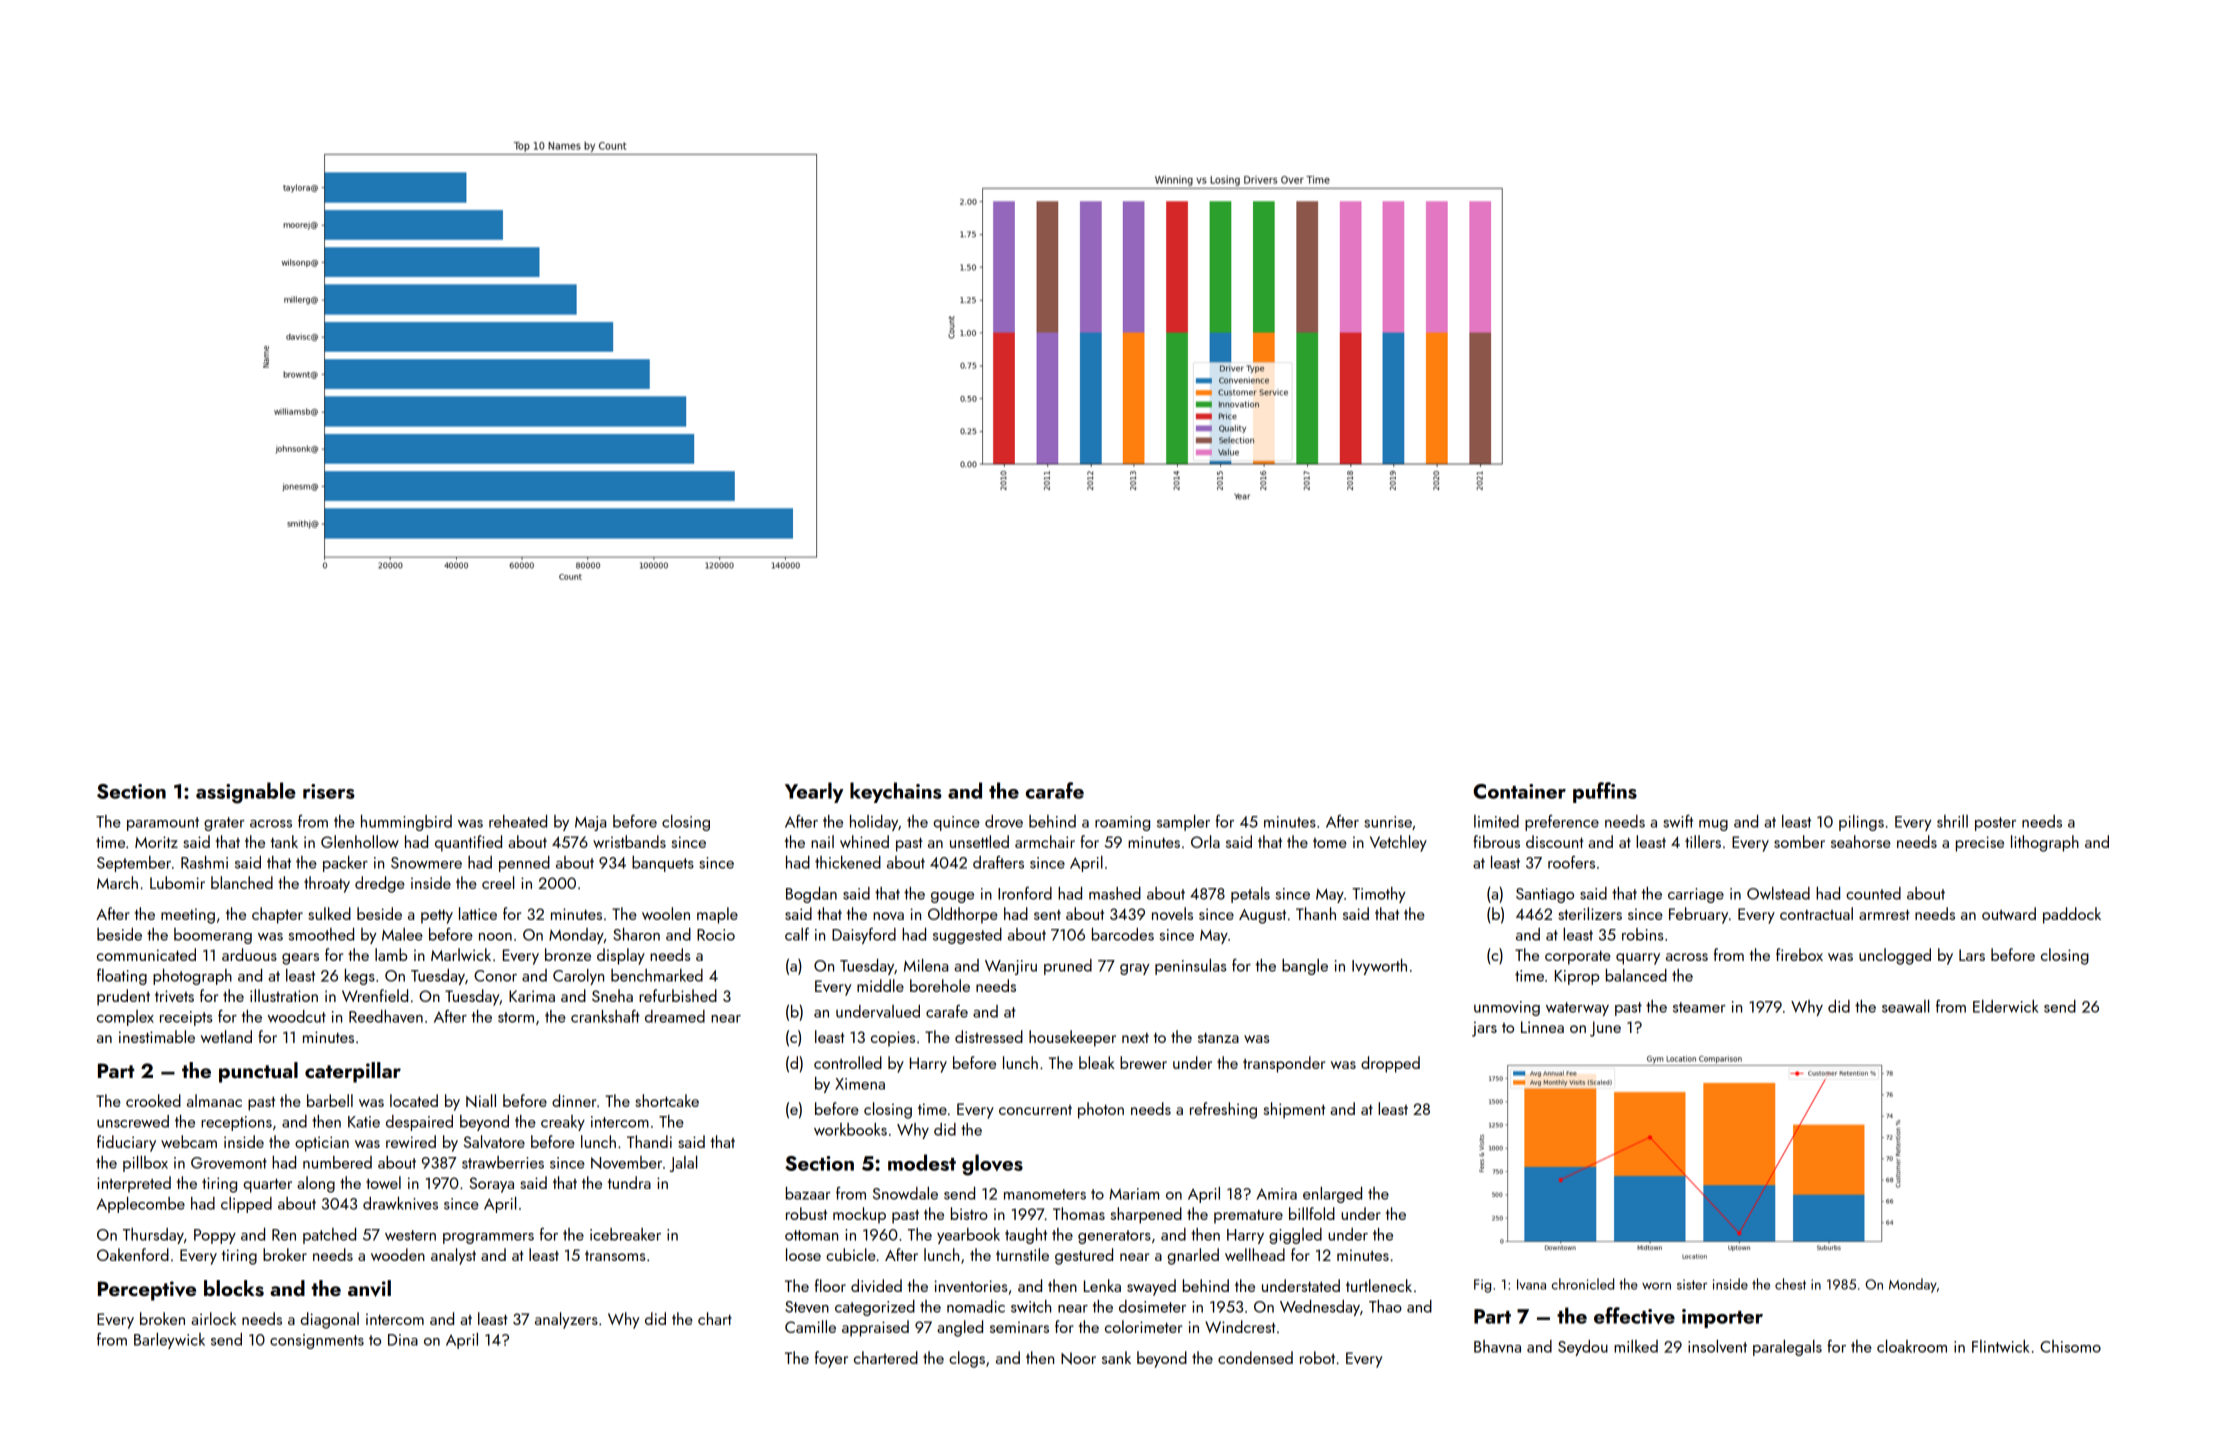 The height and width of the screenshot is (1435, 2218). Describe the element at coordinates (1114, 1237) in the screenshot. I see `generators` at that location.
